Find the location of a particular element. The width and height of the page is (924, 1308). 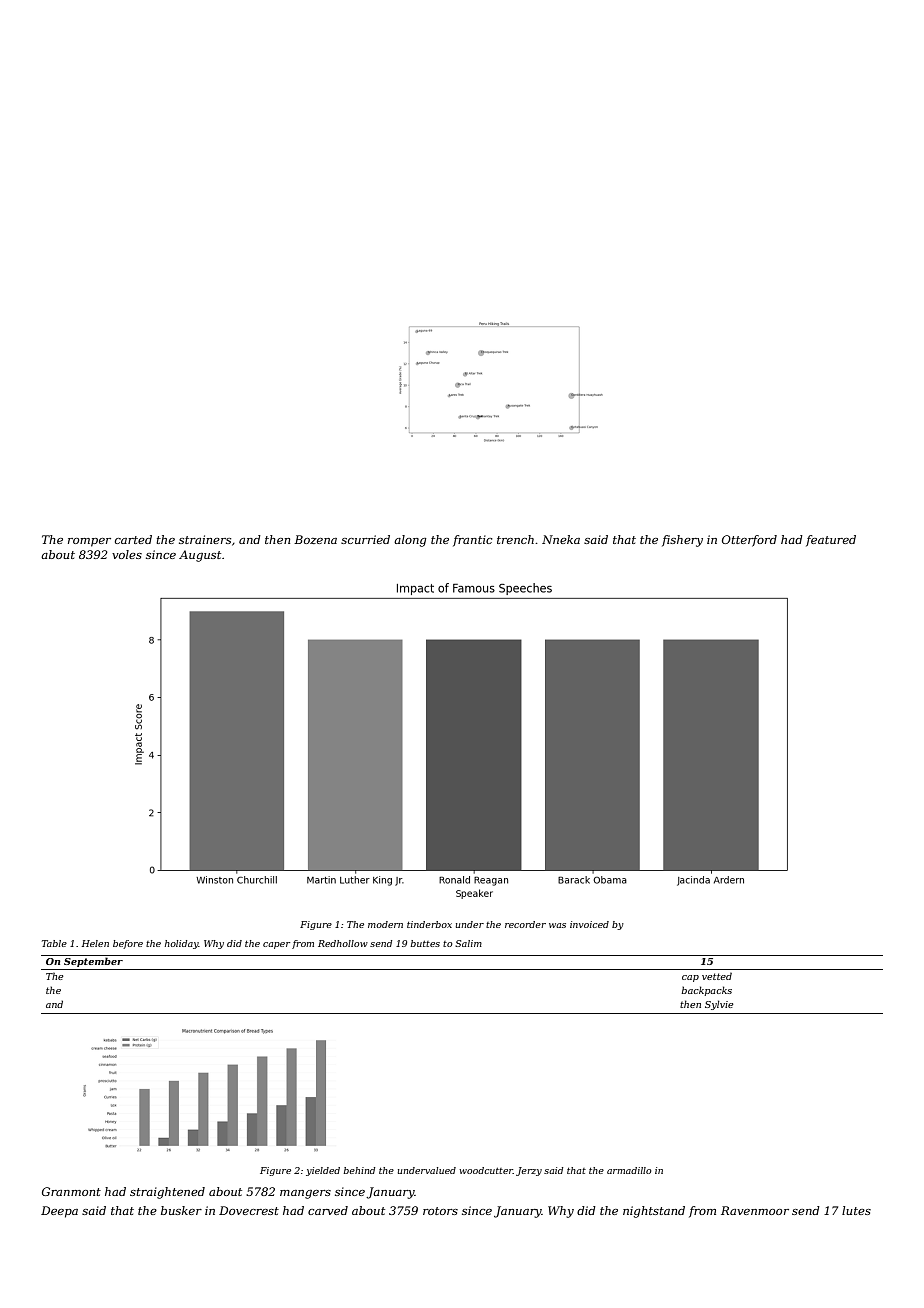

along is located at coordinates (410, 541).
